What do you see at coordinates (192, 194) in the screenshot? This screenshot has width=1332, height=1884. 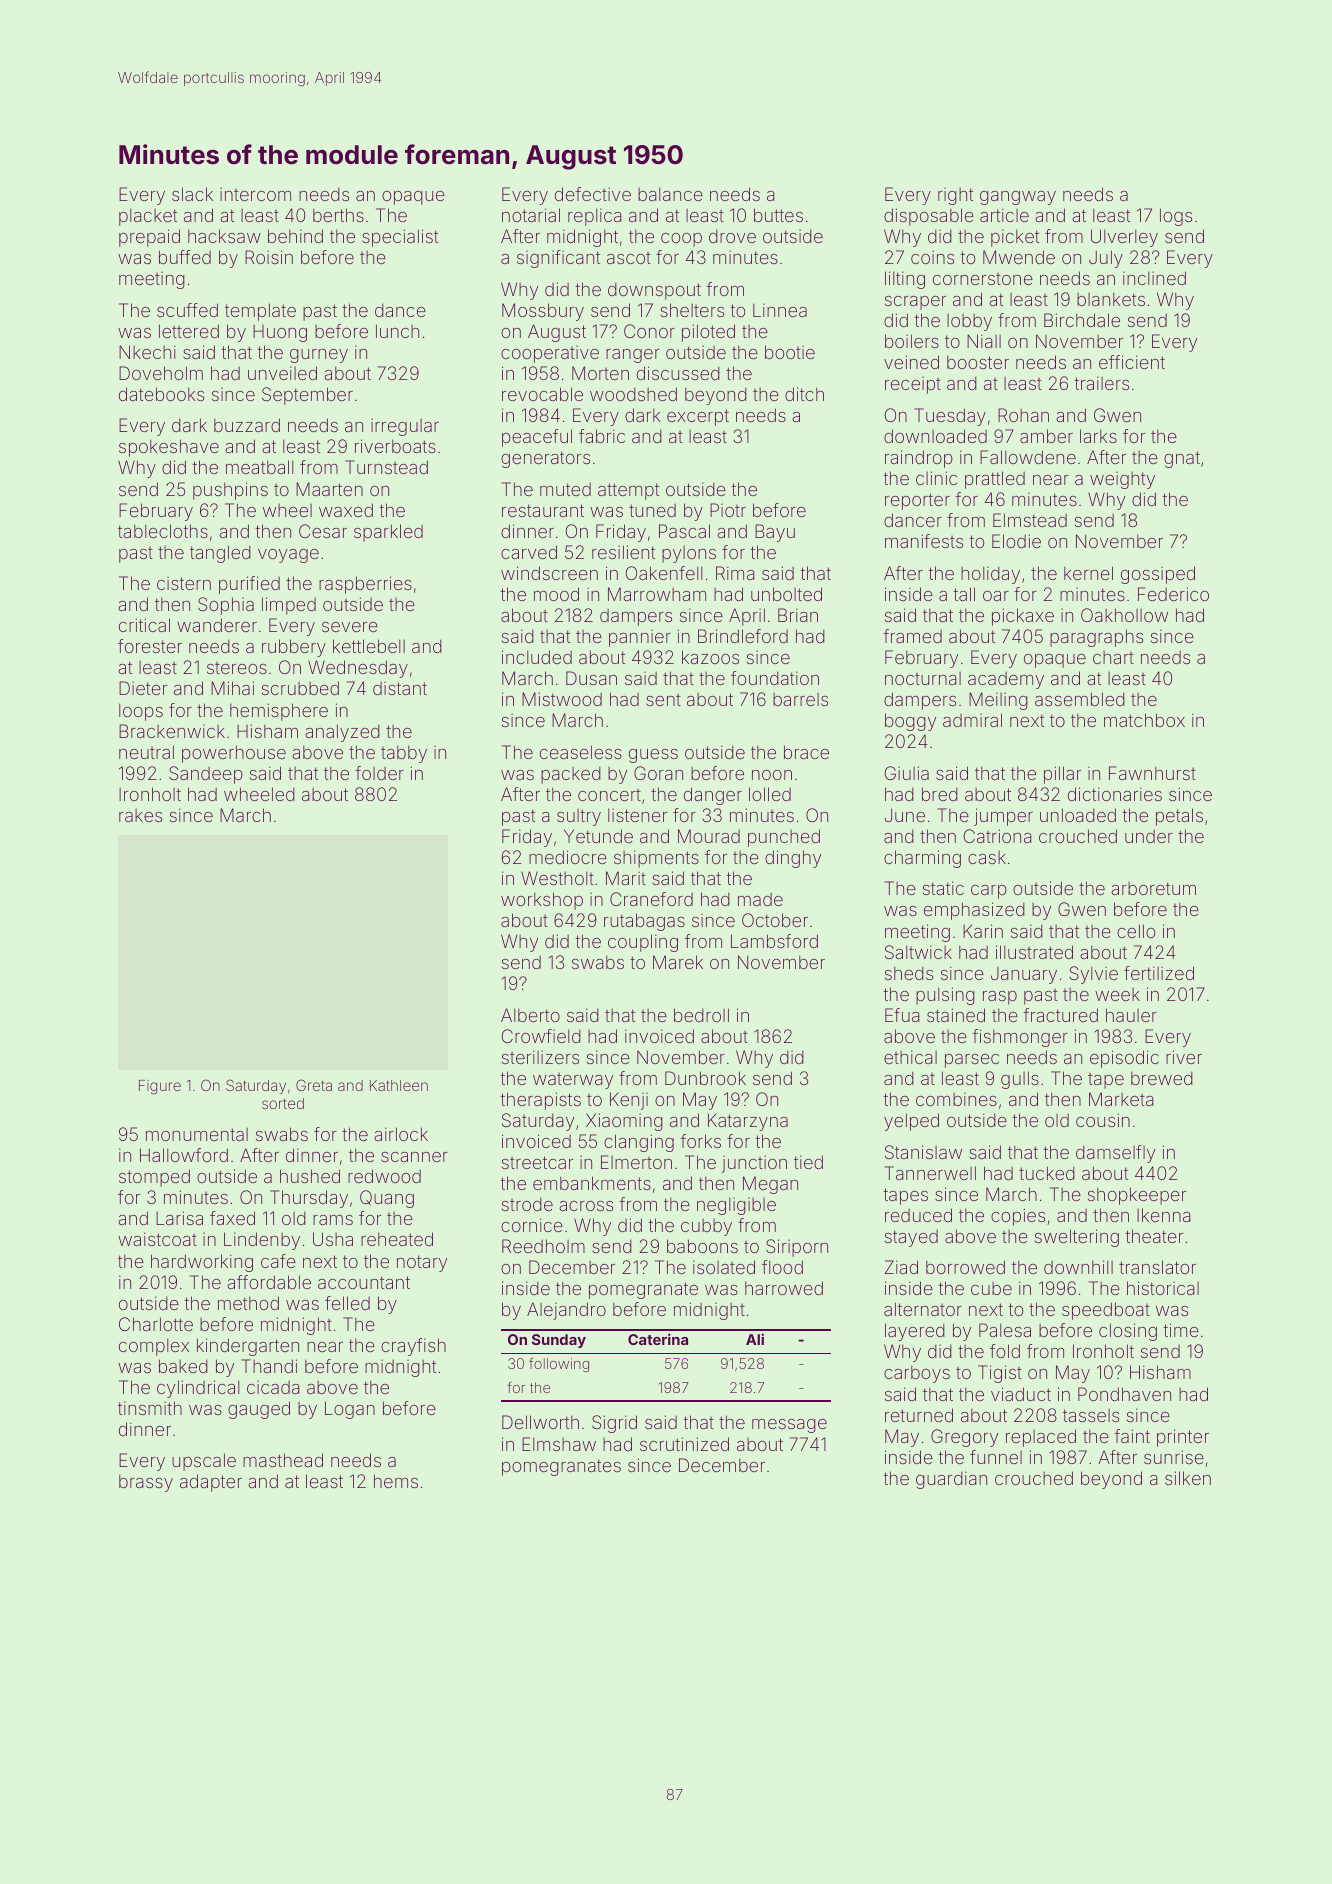 I see `slack` at bounding box center [192, 194].
